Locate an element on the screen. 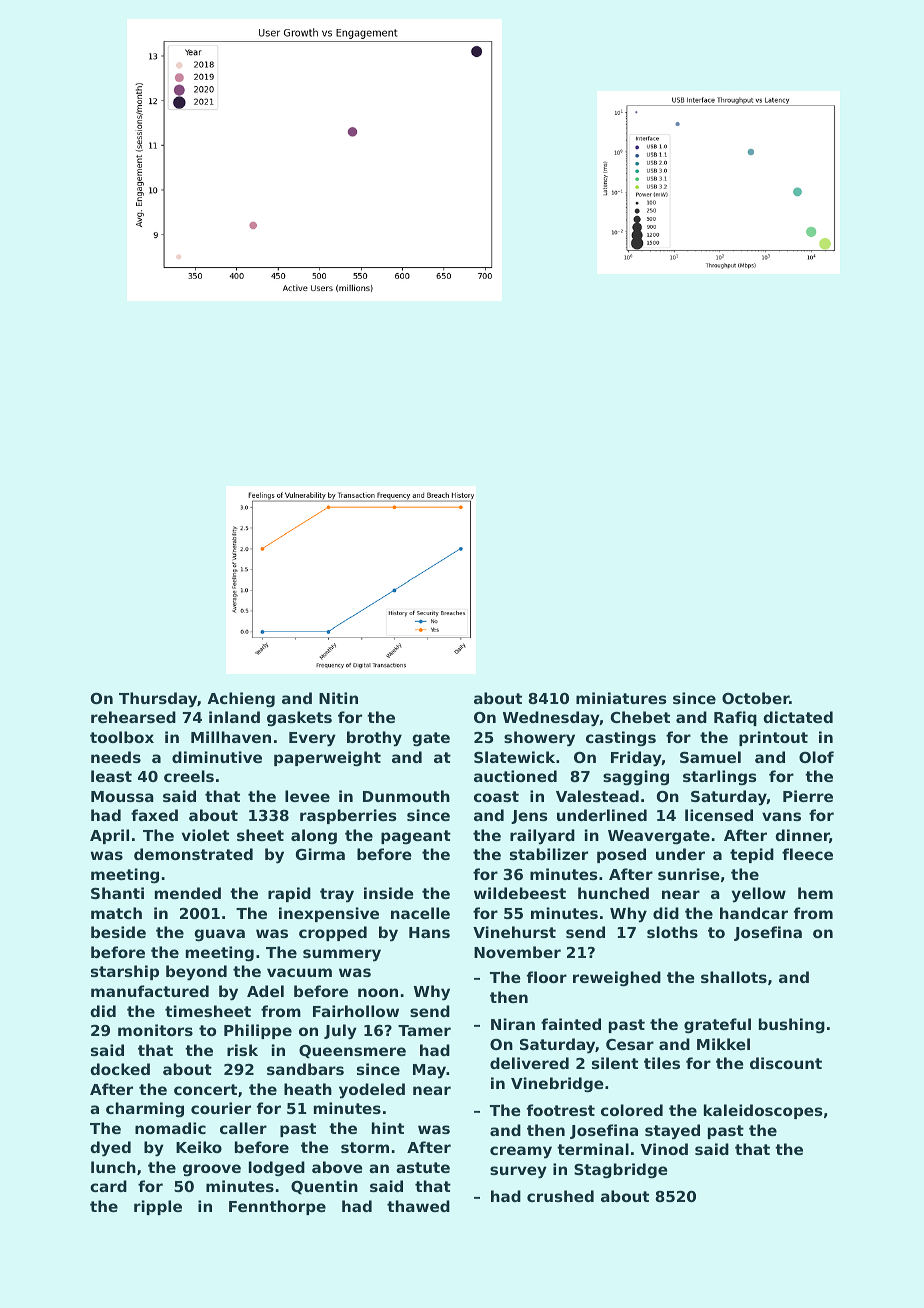 The height and width of the screenshot is (1308, 924). tiles is located at coordinates (662, 1063).
